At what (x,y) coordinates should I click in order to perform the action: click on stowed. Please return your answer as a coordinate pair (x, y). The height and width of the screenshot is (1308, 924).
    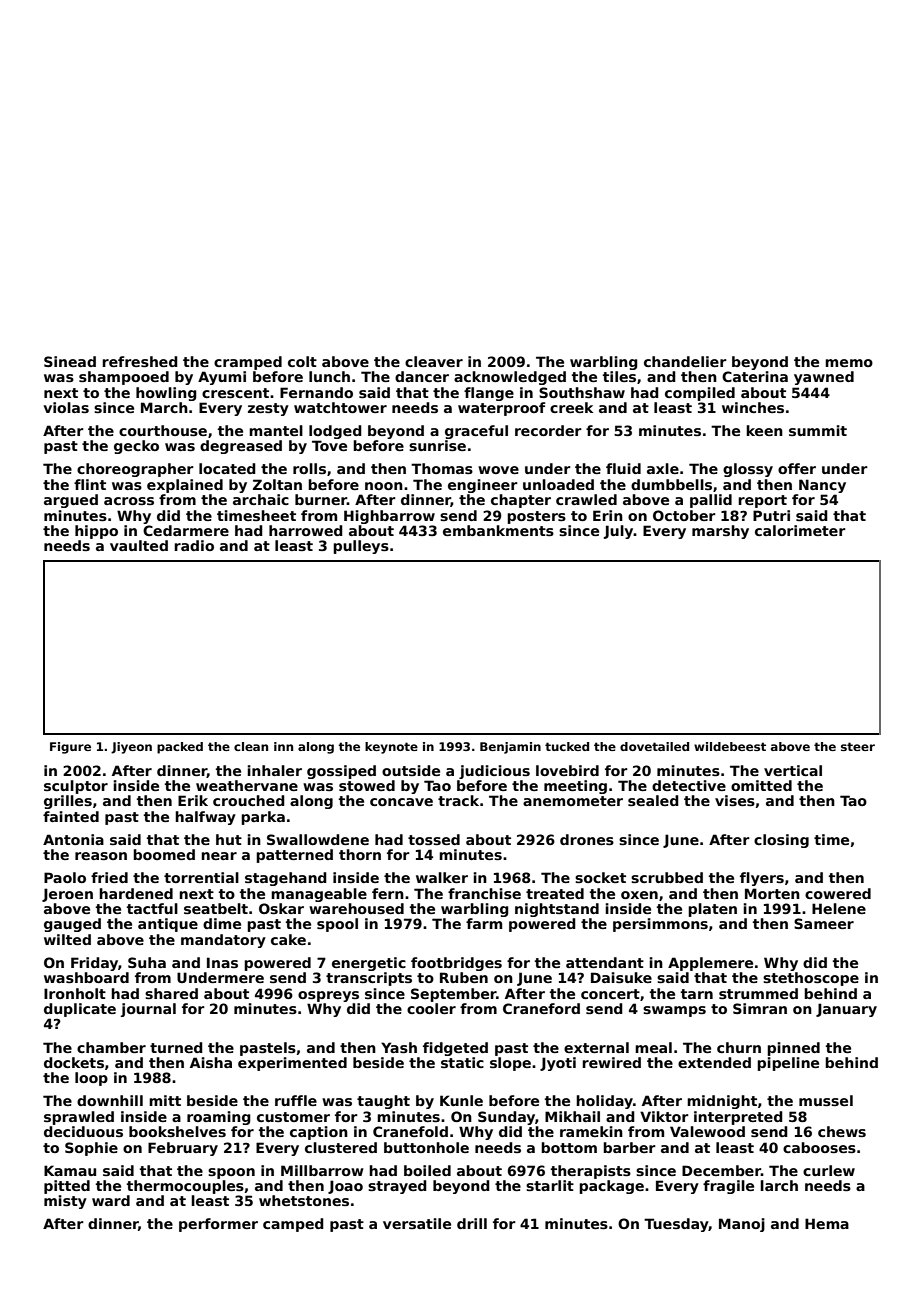
    Looking at the image, I should click on (367, 785).
